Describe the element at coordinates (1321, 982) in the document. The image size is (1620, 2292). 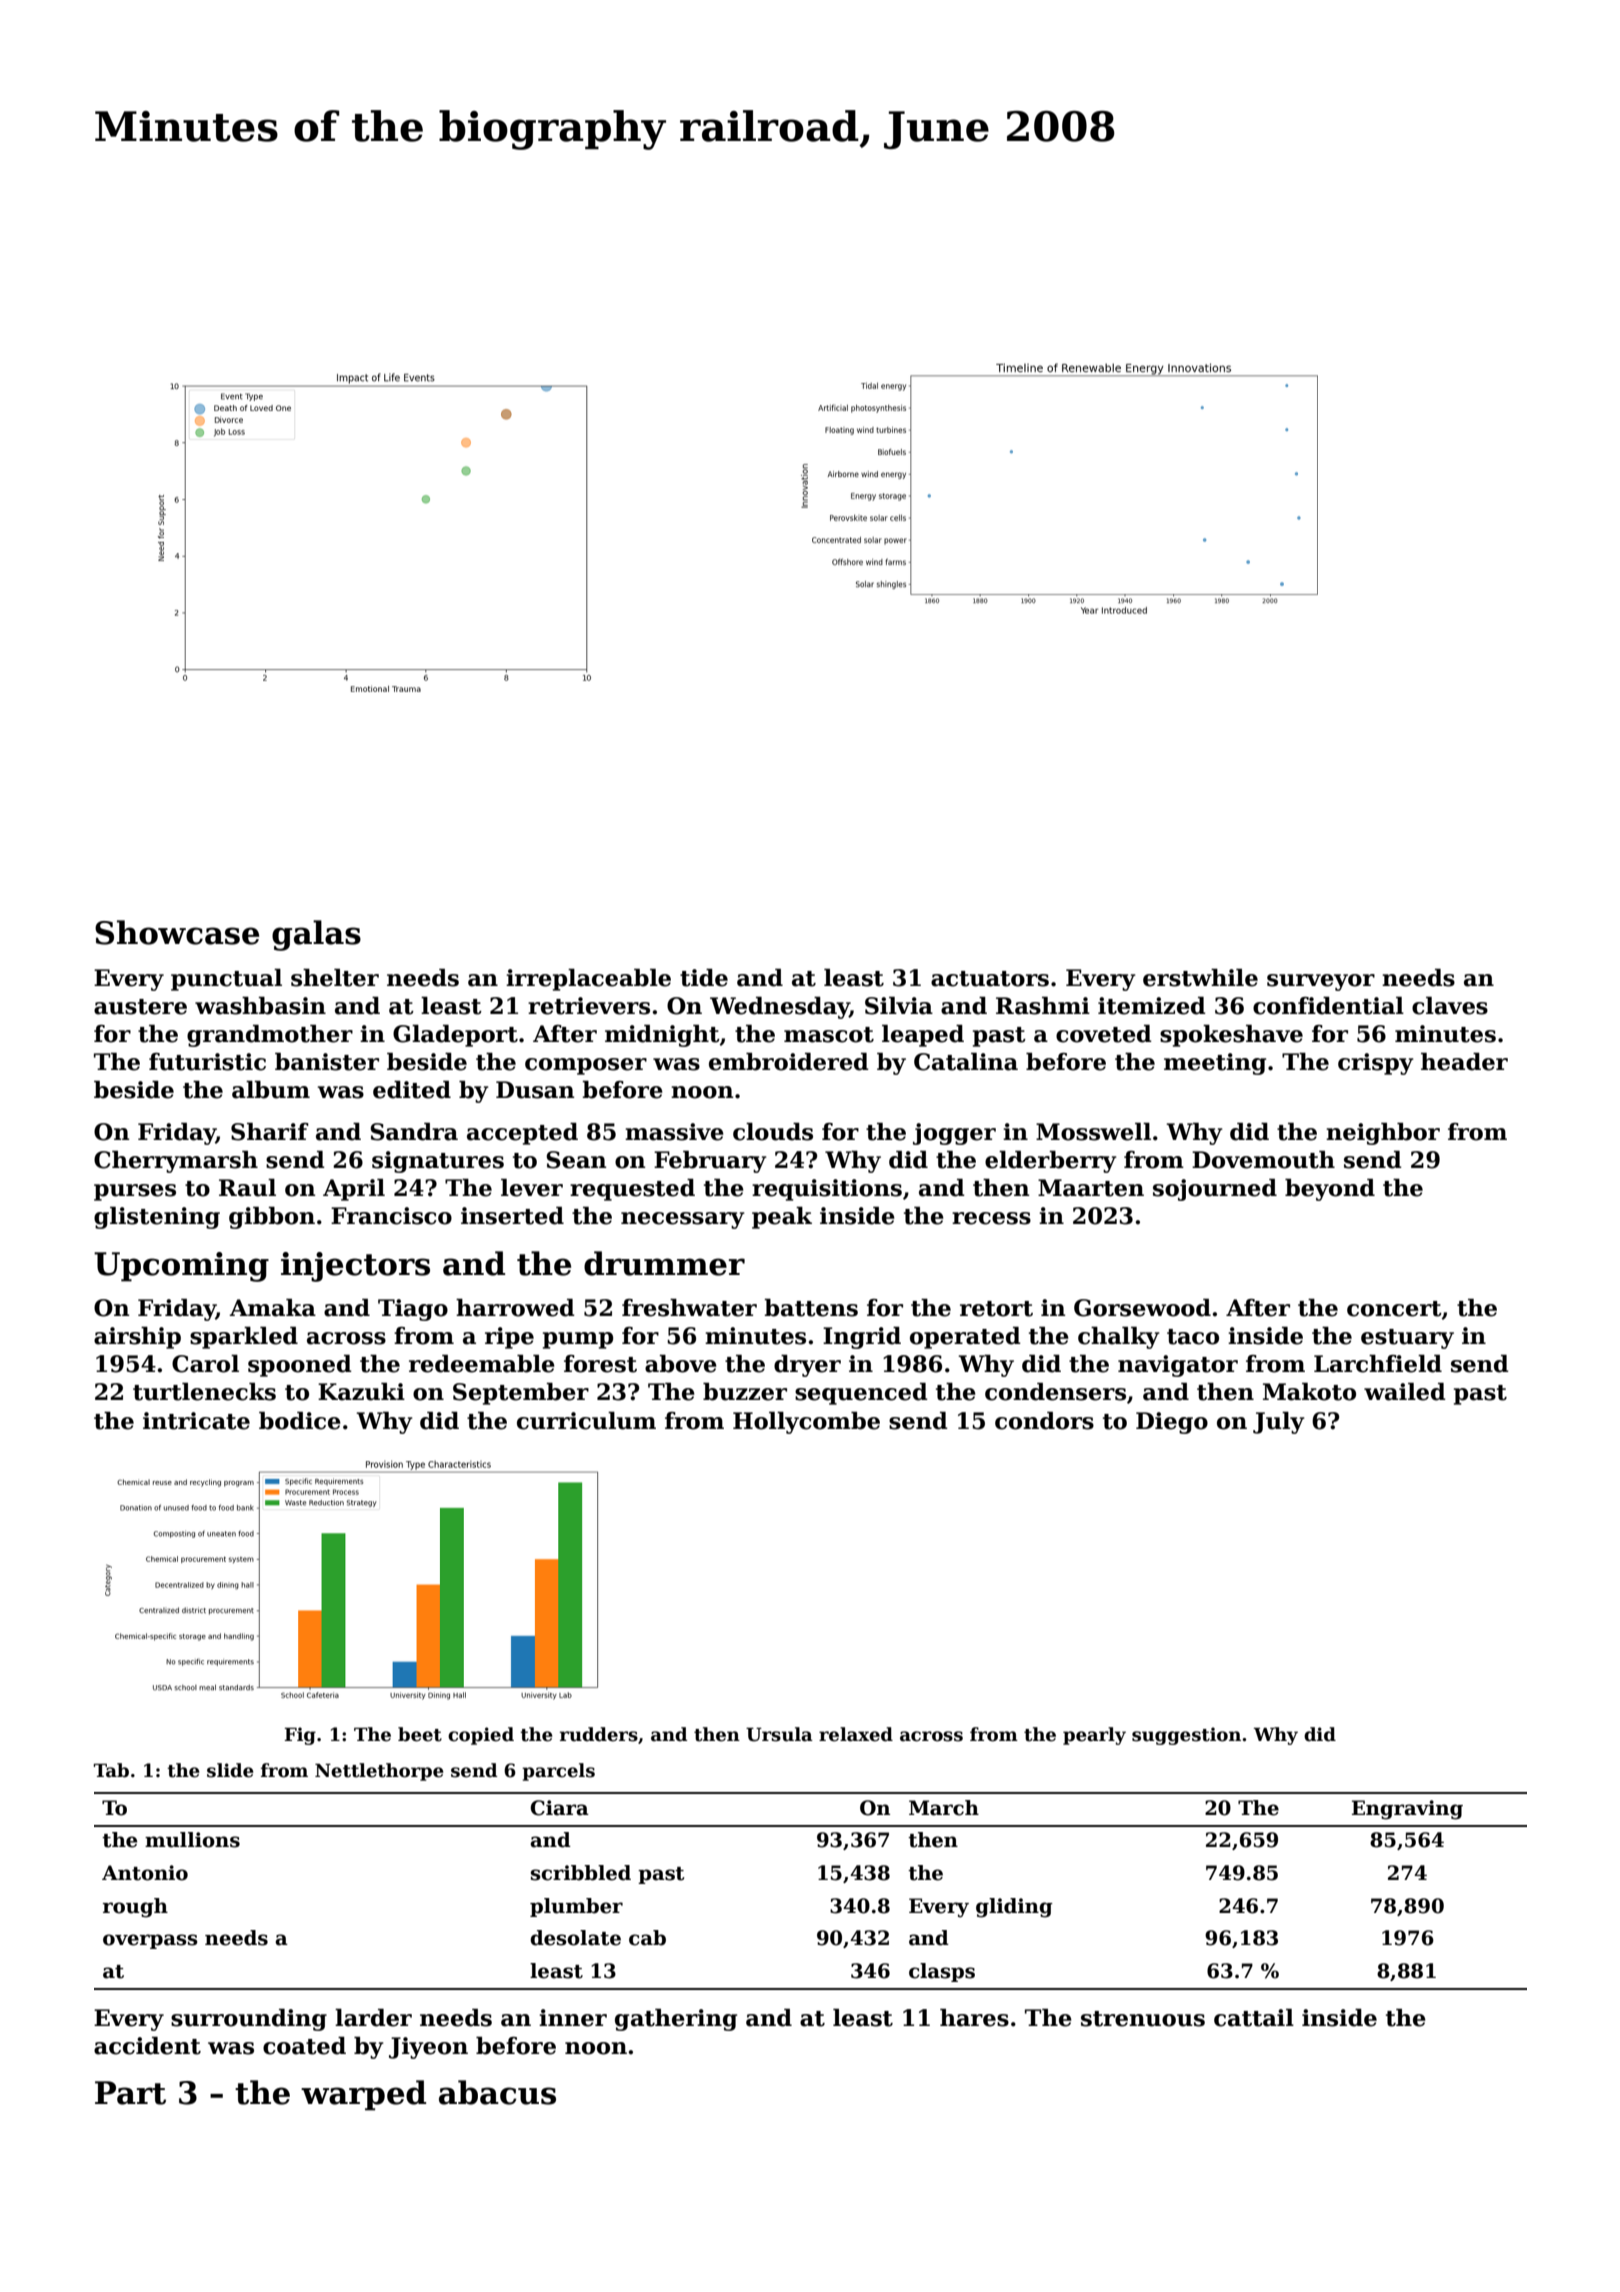
I see `surveyor` at that location.
